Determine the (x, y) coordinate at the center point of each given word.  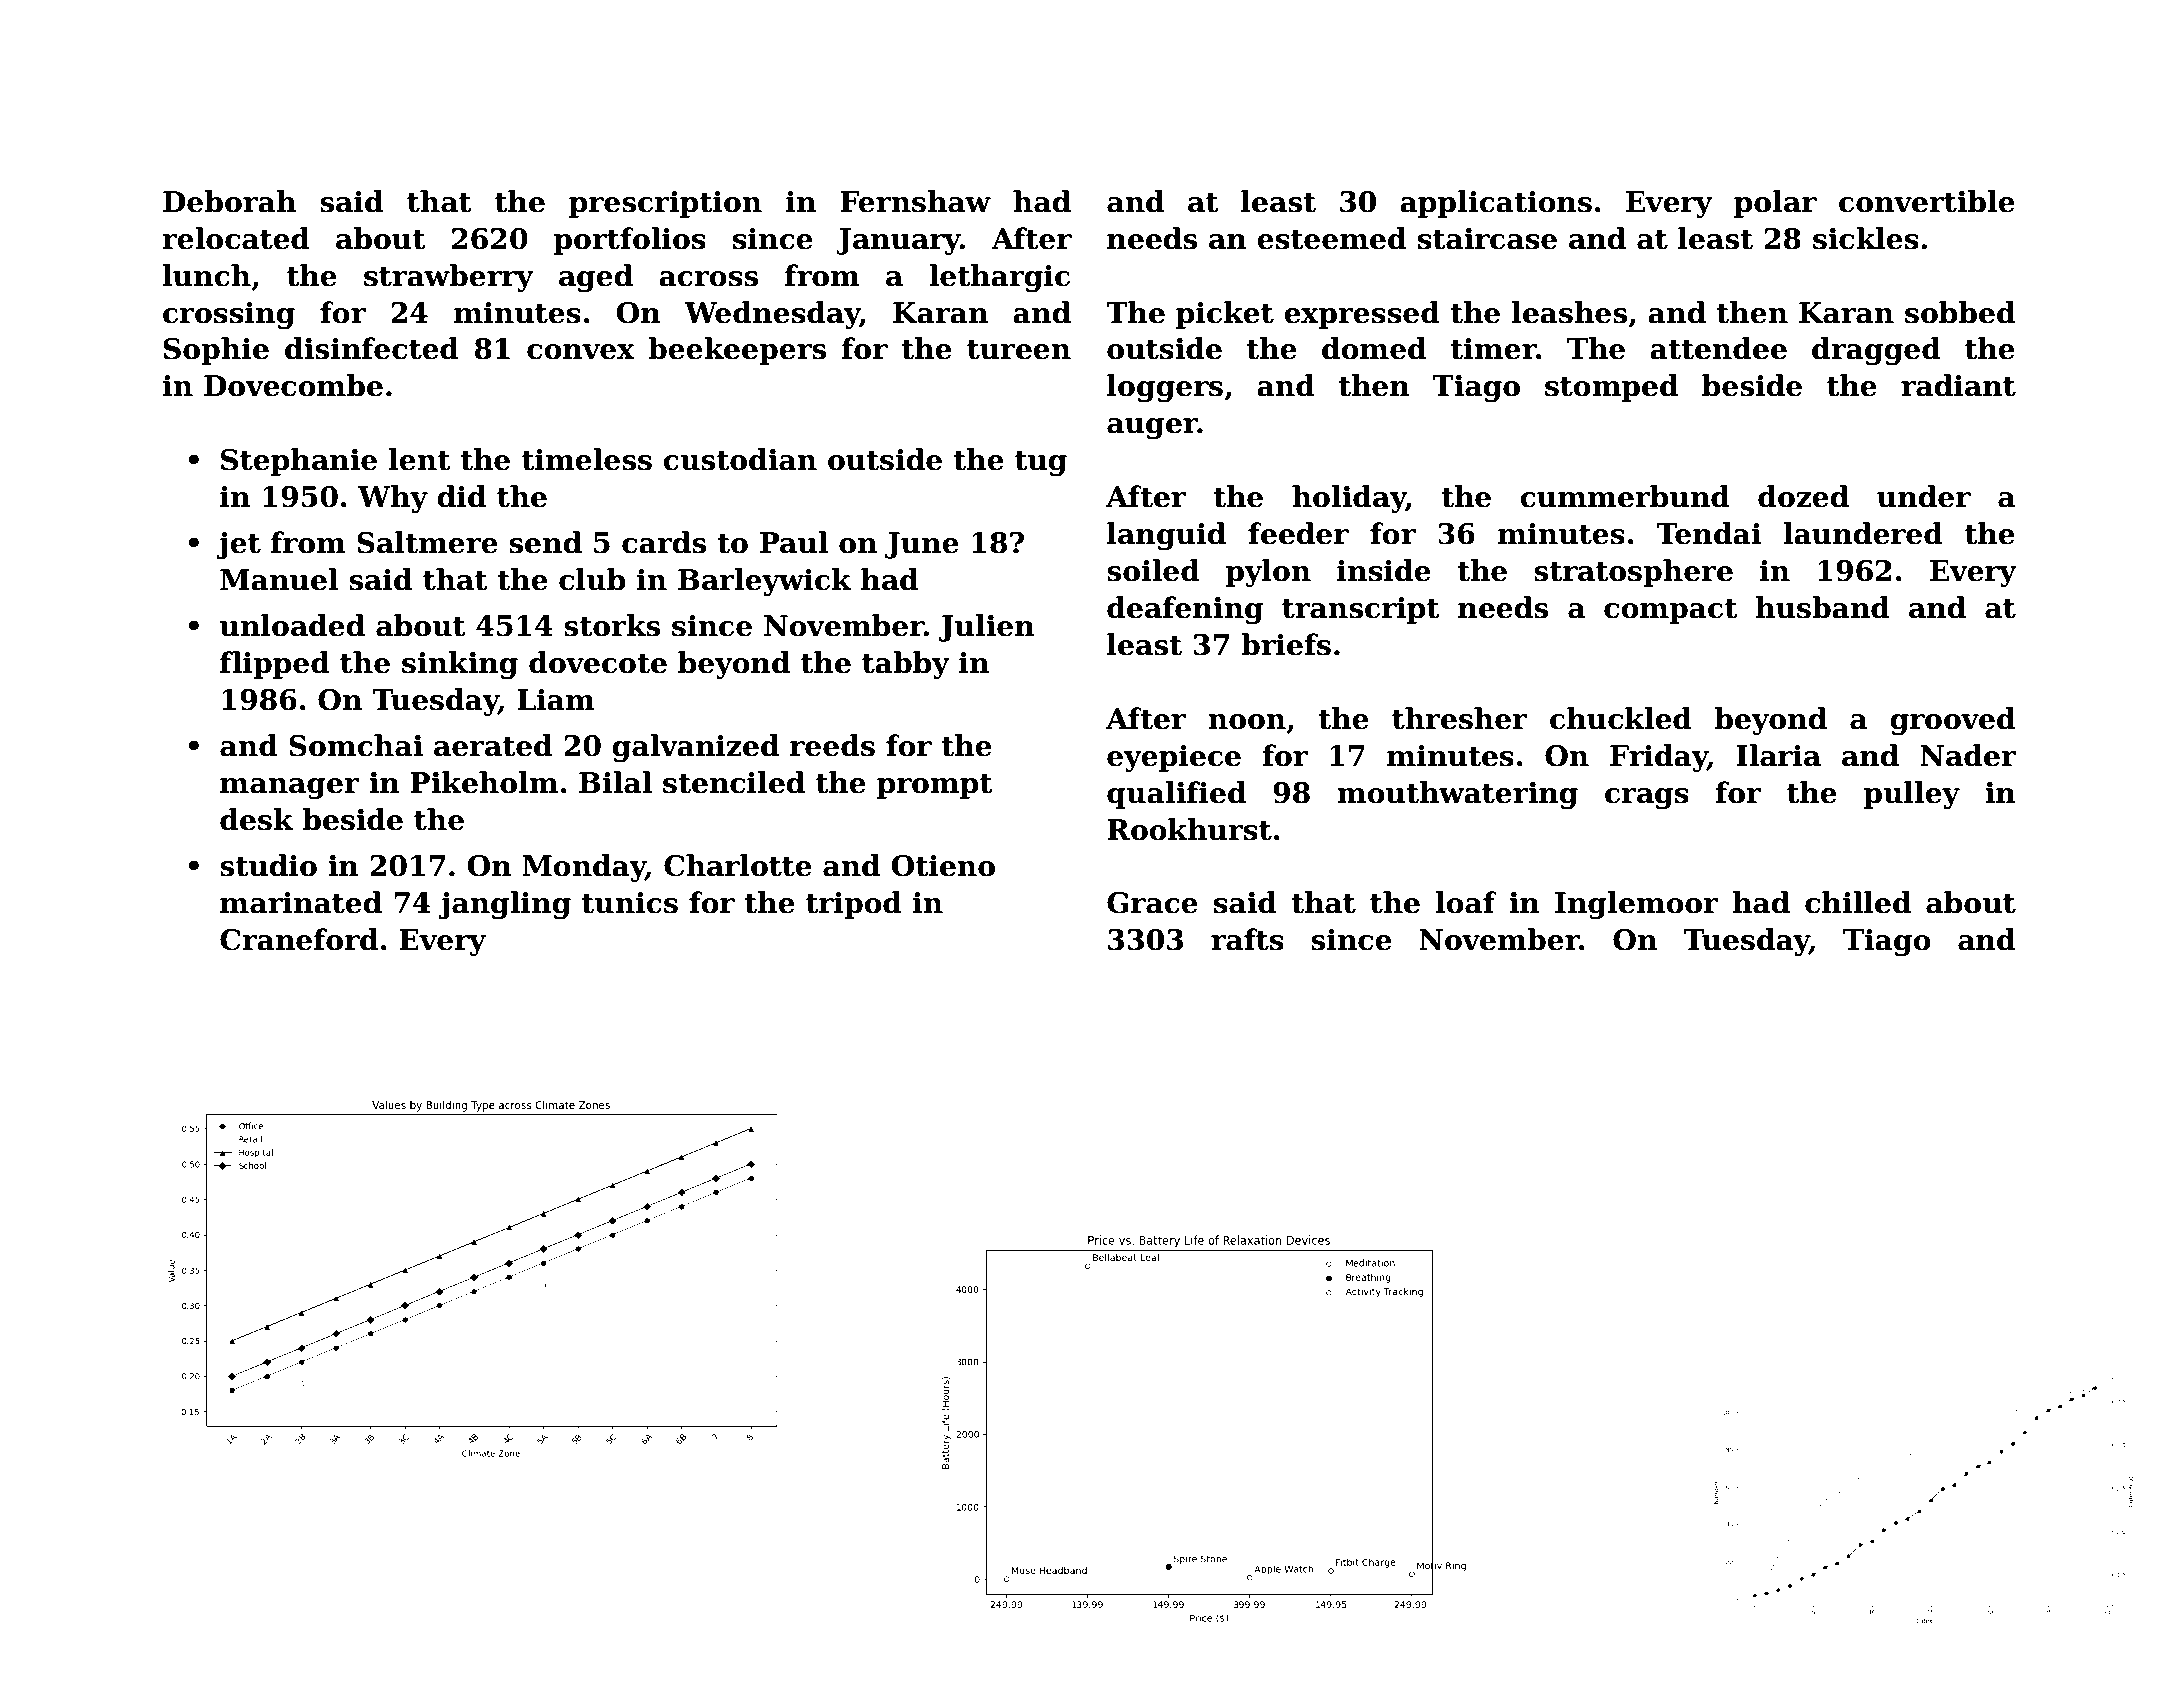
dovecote (598, 662)
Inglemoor (1636, 905)
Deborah (229, 201)
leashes (1569, 312)
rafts (1247, 939)
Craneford (299, 939)
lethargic (999, 278)
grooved (1952, 721)
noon (1247, 722)
